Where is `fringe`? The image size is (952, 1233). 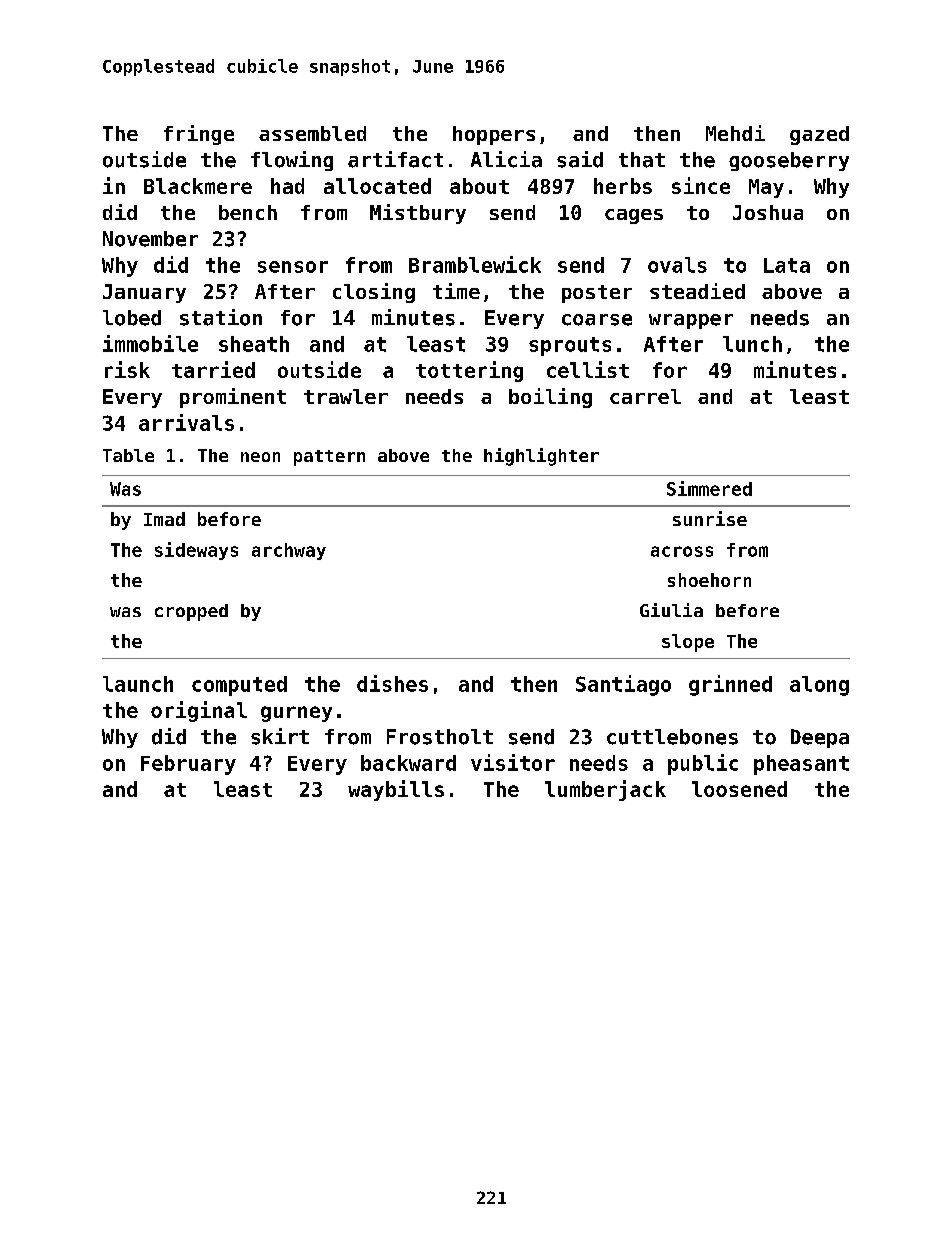
fringe is located at coordinates (199, 135).
